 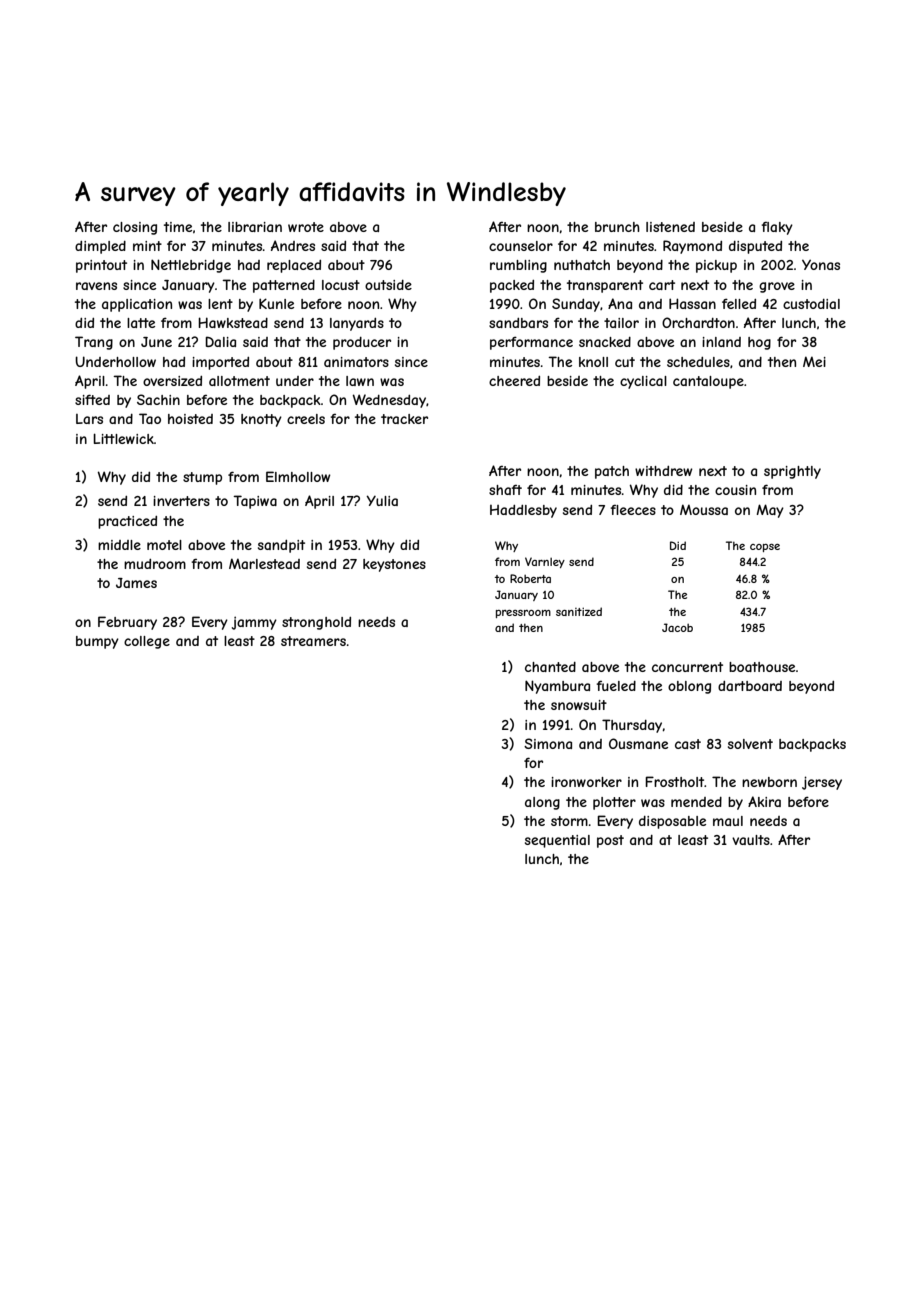 What do you see at coordinates (512, 286) in the screenshot?
I see `packed` at bounding box center [512, 286].
